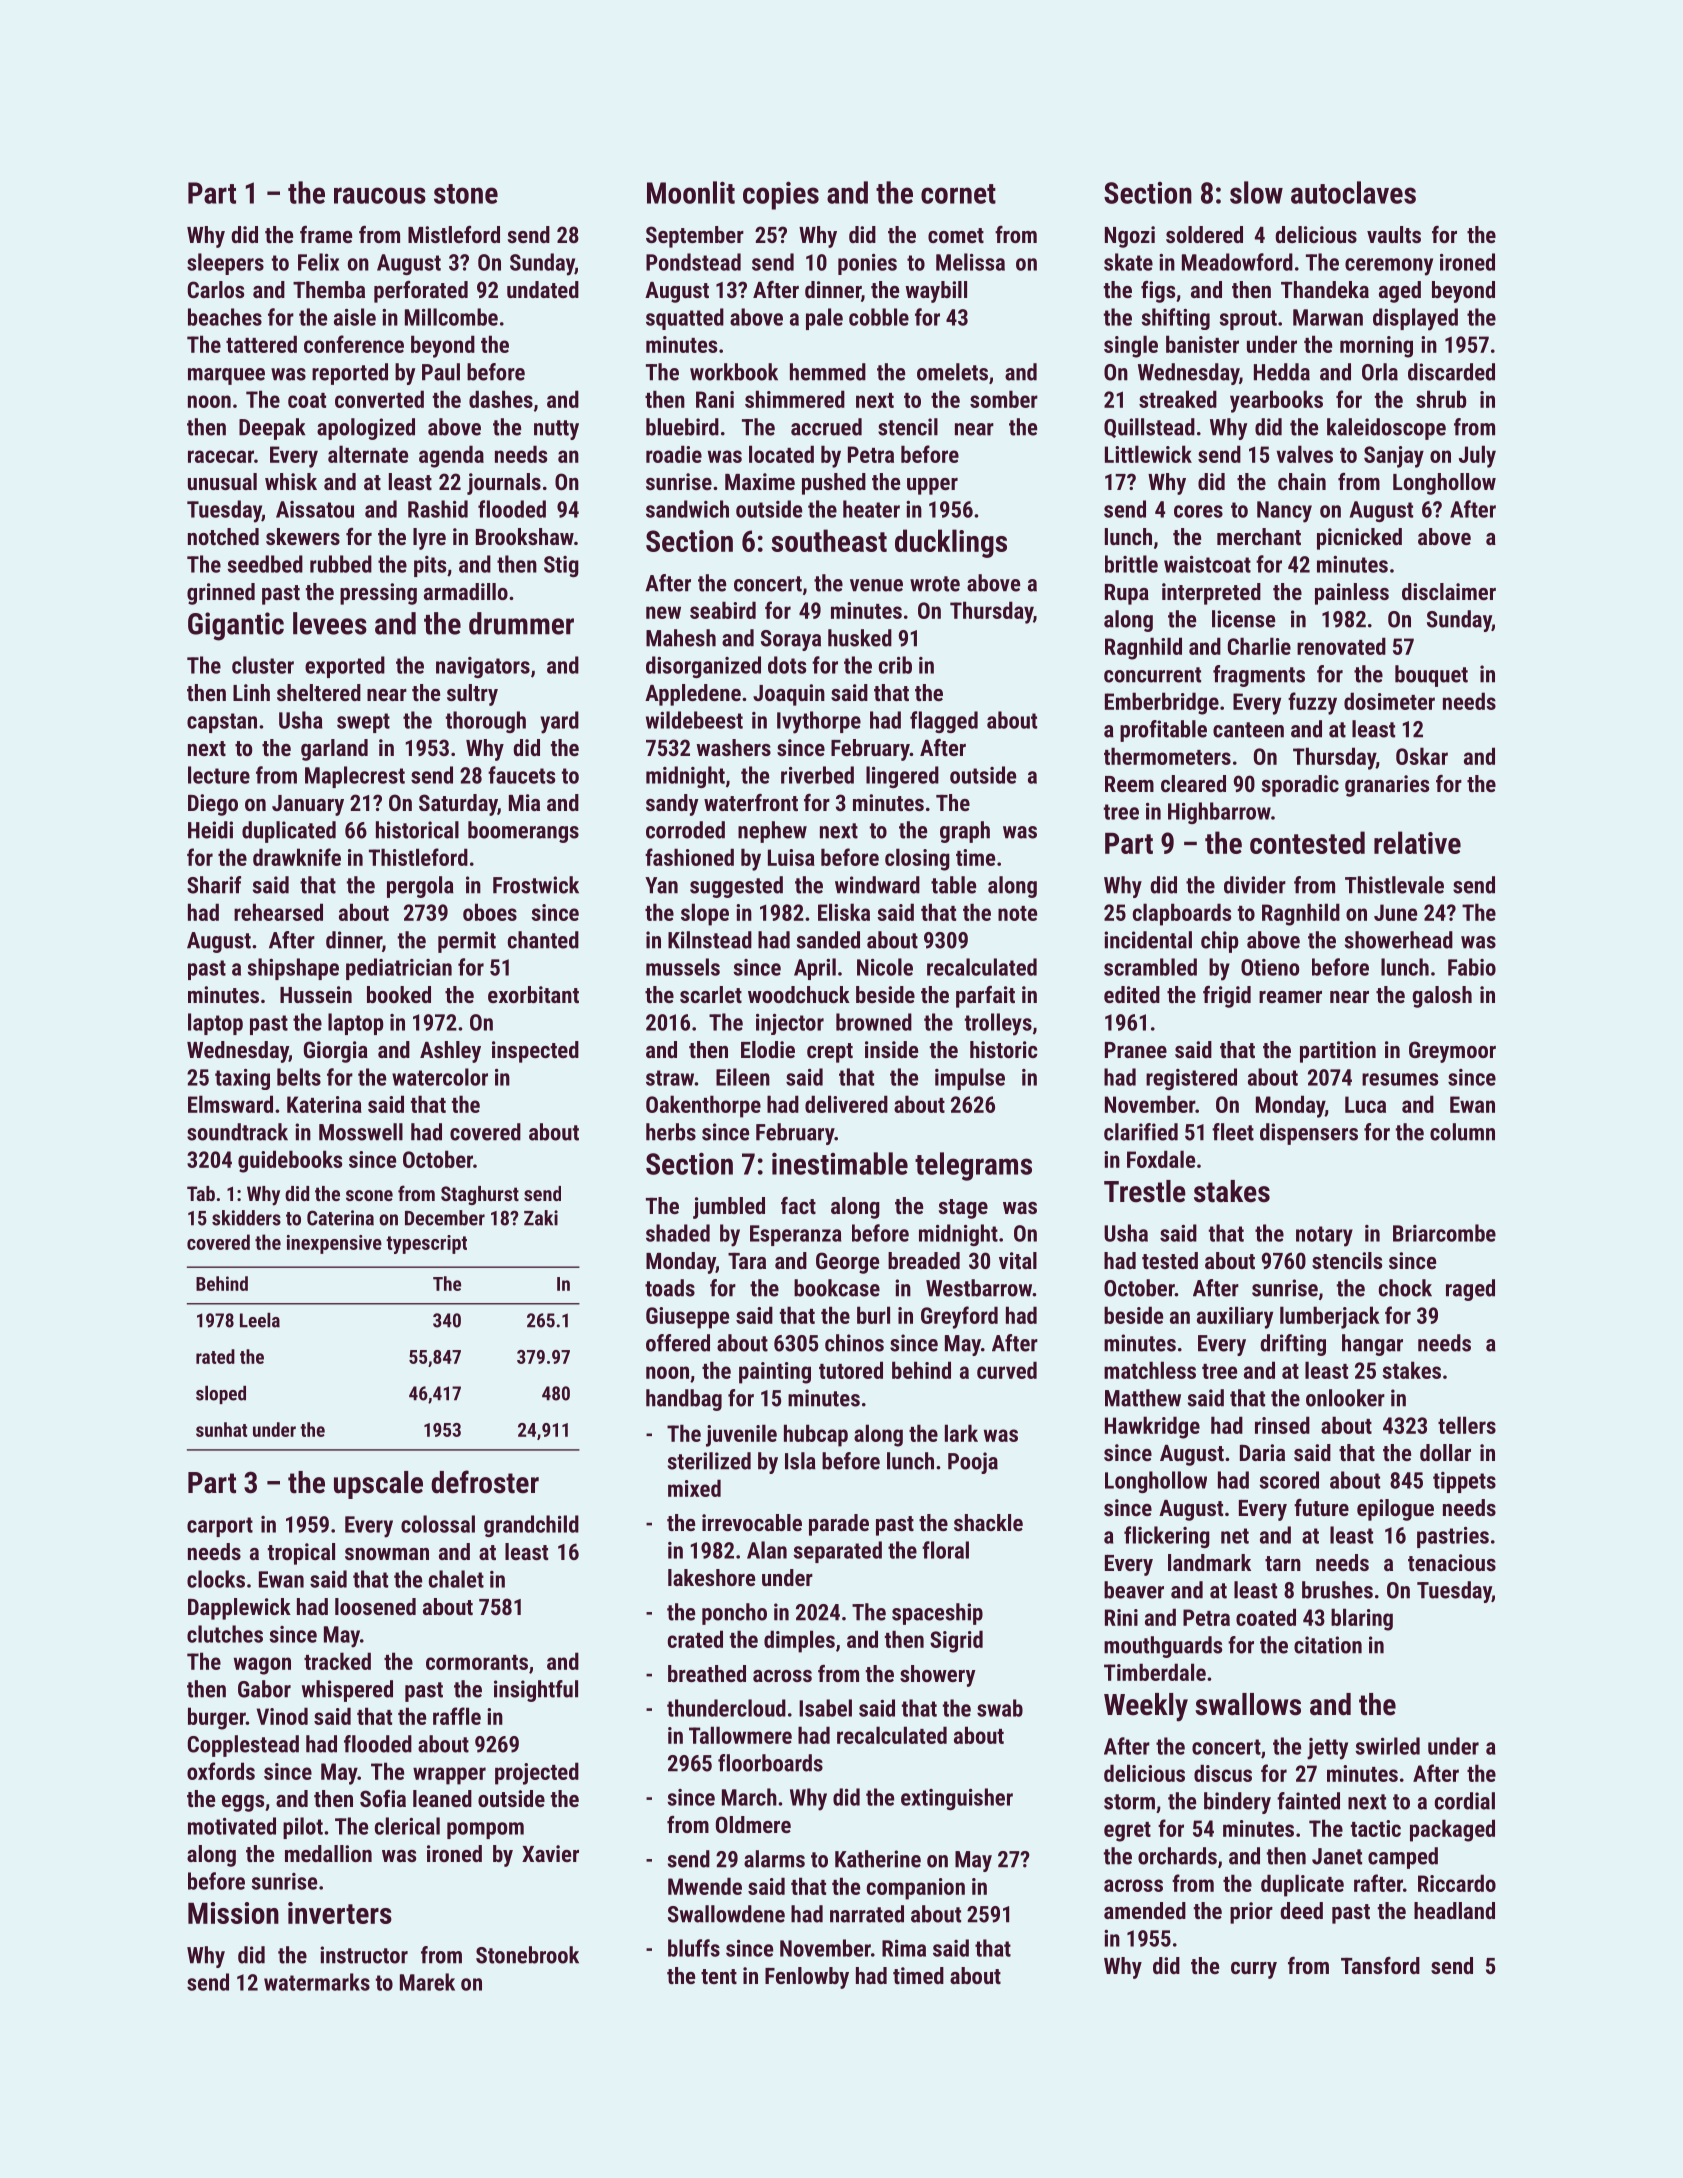 The width and height of the page is (1683, 2178). Describe the element at coordinates (450, 1052) in the page. I see `Ashley` at that location.
